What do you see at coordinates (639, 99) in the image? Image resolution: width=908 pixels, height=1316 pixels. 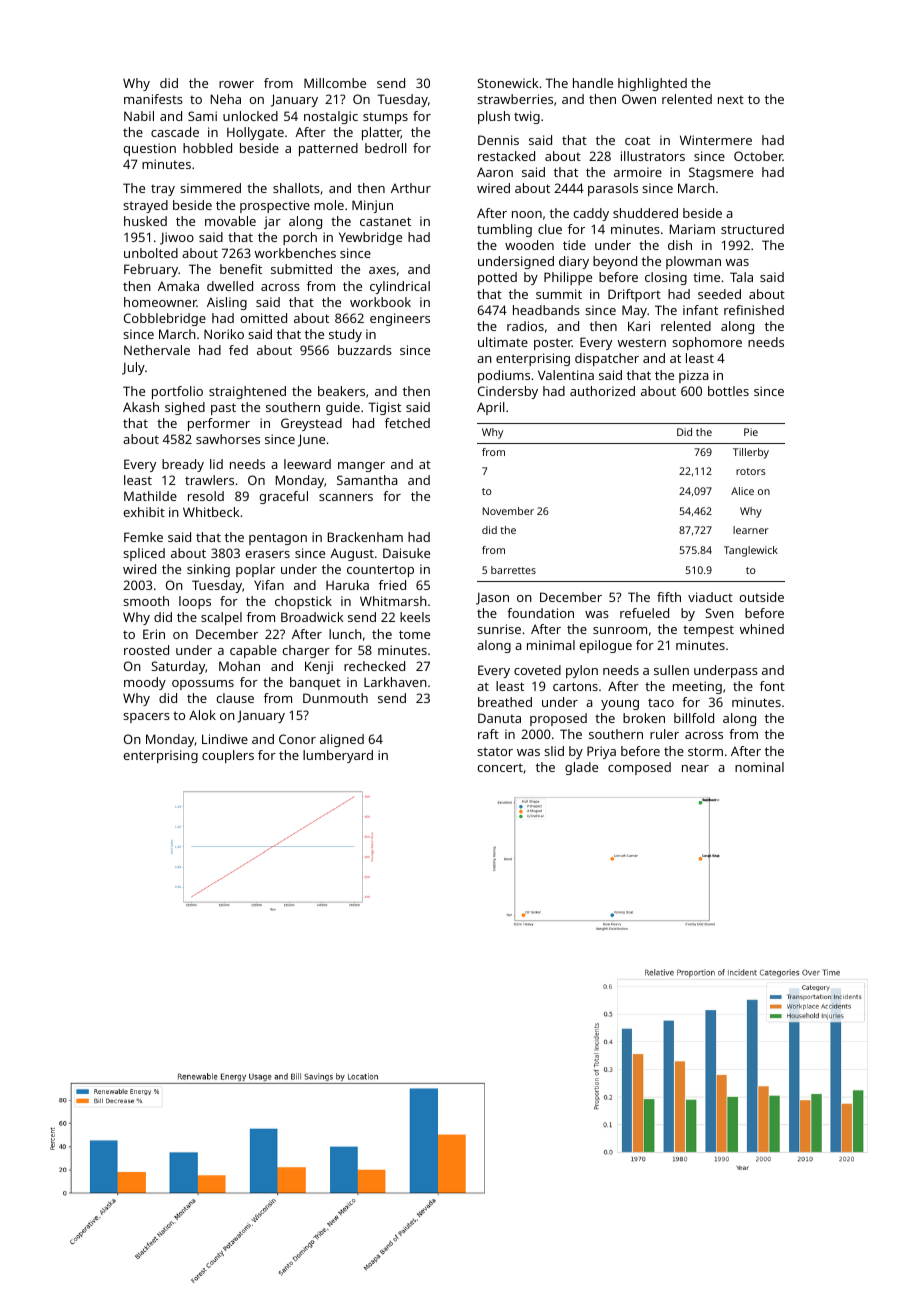 I see `Owen` at bounding box center [639, 99].
